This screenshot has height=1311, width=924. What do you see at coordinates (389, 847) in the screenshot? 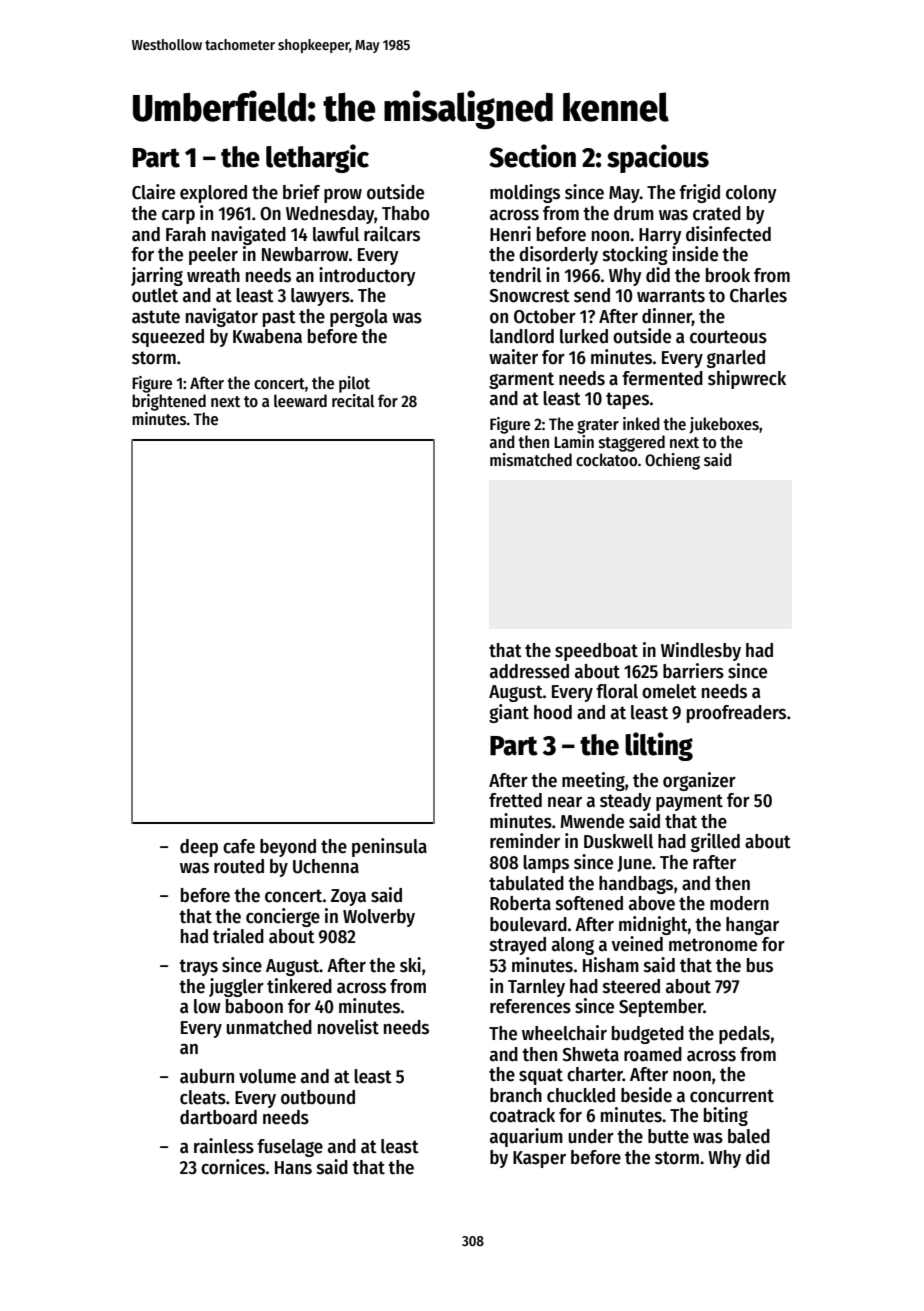
I see `peninsula` at bounding box center [389, 847].
